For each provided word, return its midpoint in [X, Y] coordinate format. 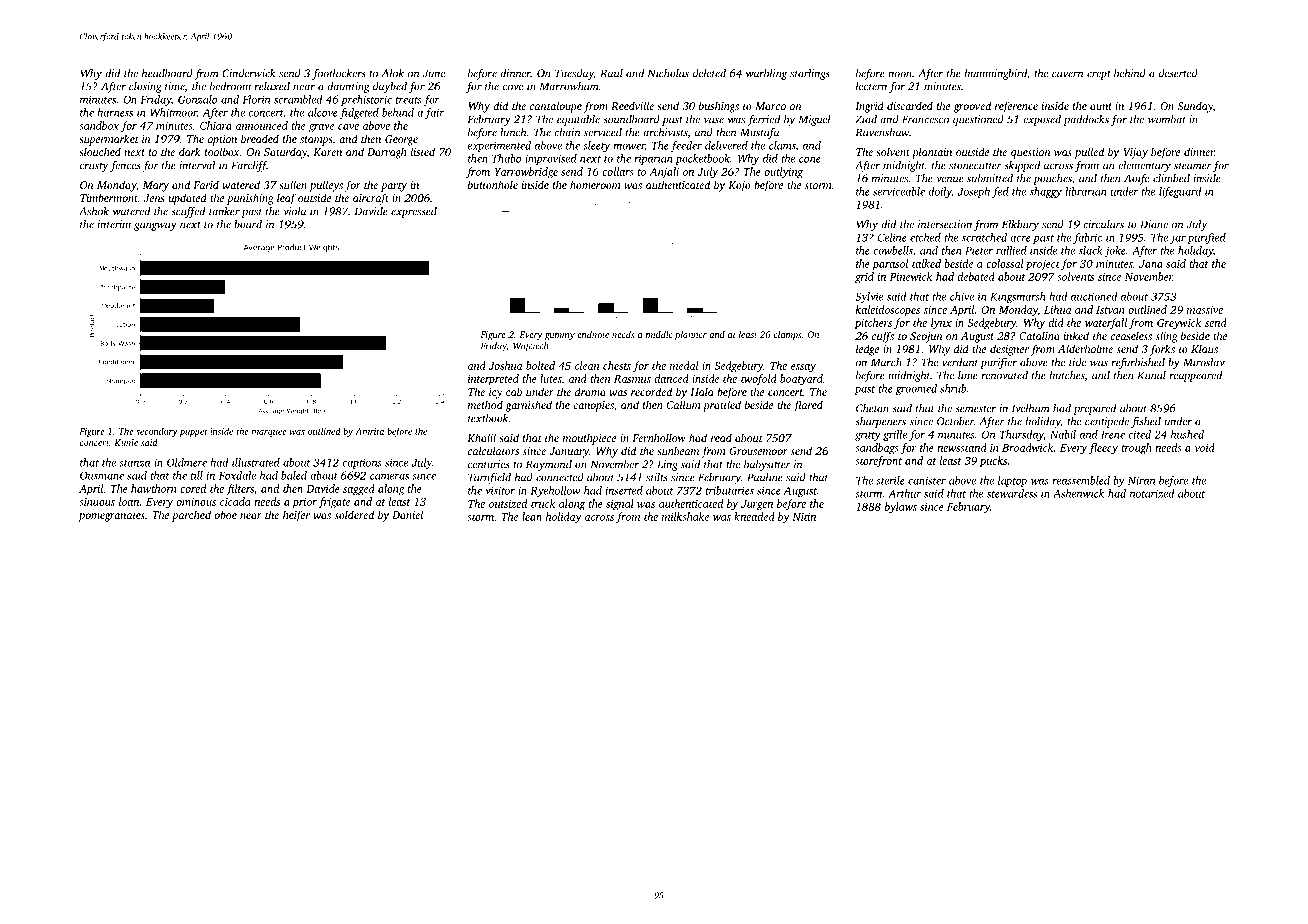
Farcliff [249, 166]
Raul [611, 73]
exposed [1042, 120]
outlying [783, 173]
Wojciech [531, 347]
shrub [953, 388]
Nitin [804, 517]
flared [808, 406]
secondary [157, 432]
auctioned [1094, 296]
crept [1099, 75]
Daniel [407, 514]
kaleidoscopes [888, 311]
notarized [1152, 493]
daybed [390, 87]
